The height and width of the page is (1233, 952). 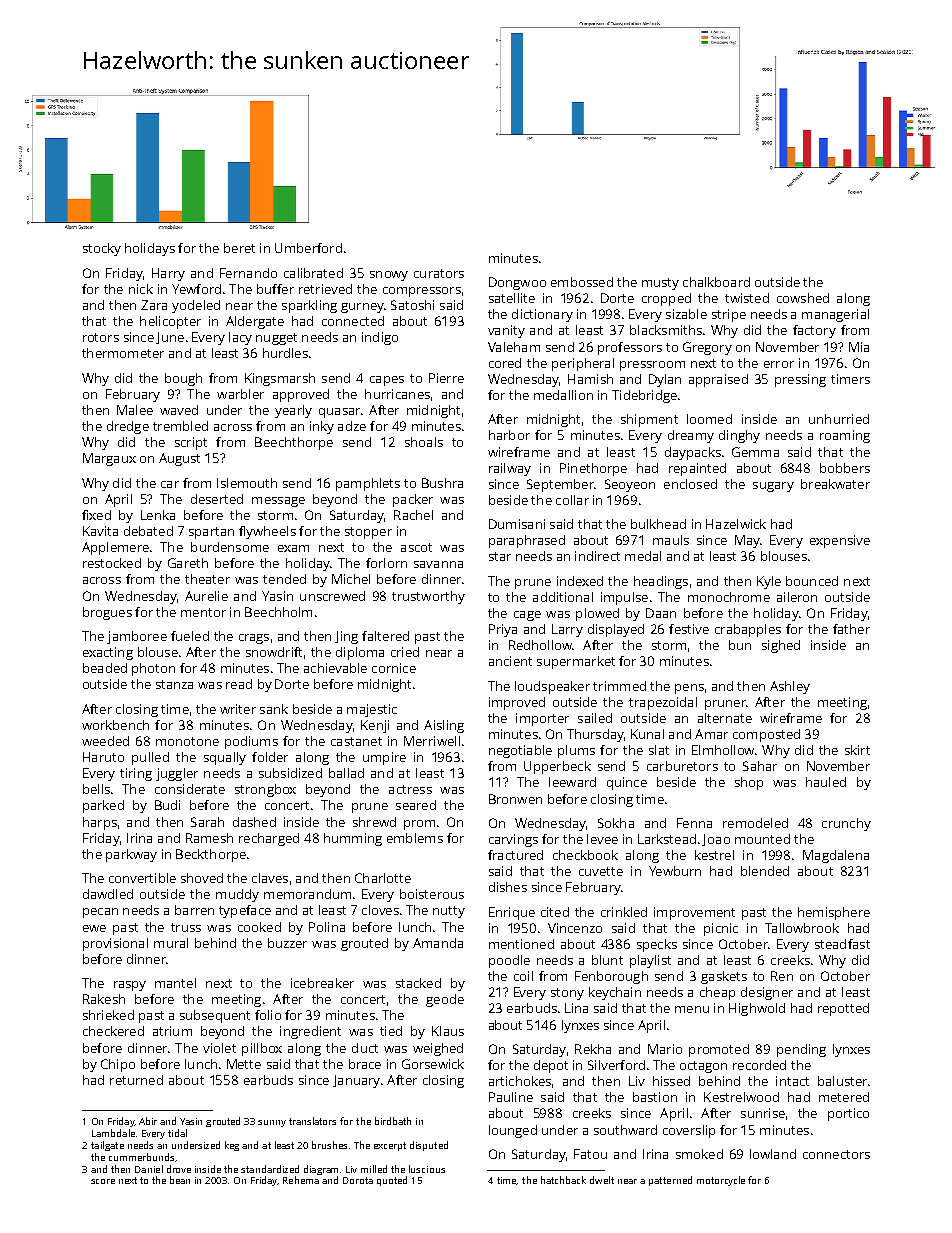 I want to click on bastion, so click(x=655, y=1097).
